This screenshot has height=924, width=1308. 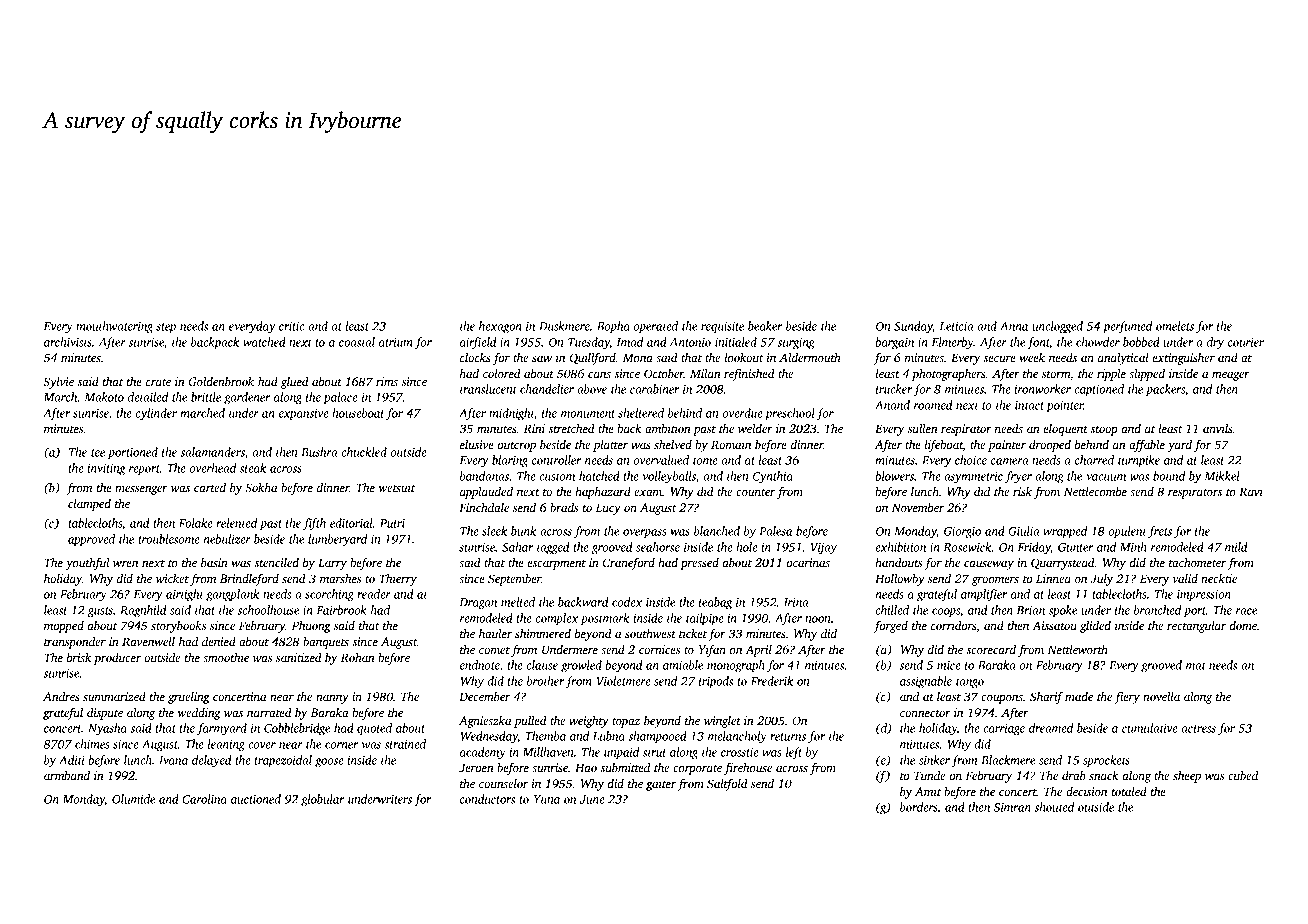 What do you see at coordinates (1231, 376) in the screenshot?
I see `meager` at bounding box center [1231, 376].
